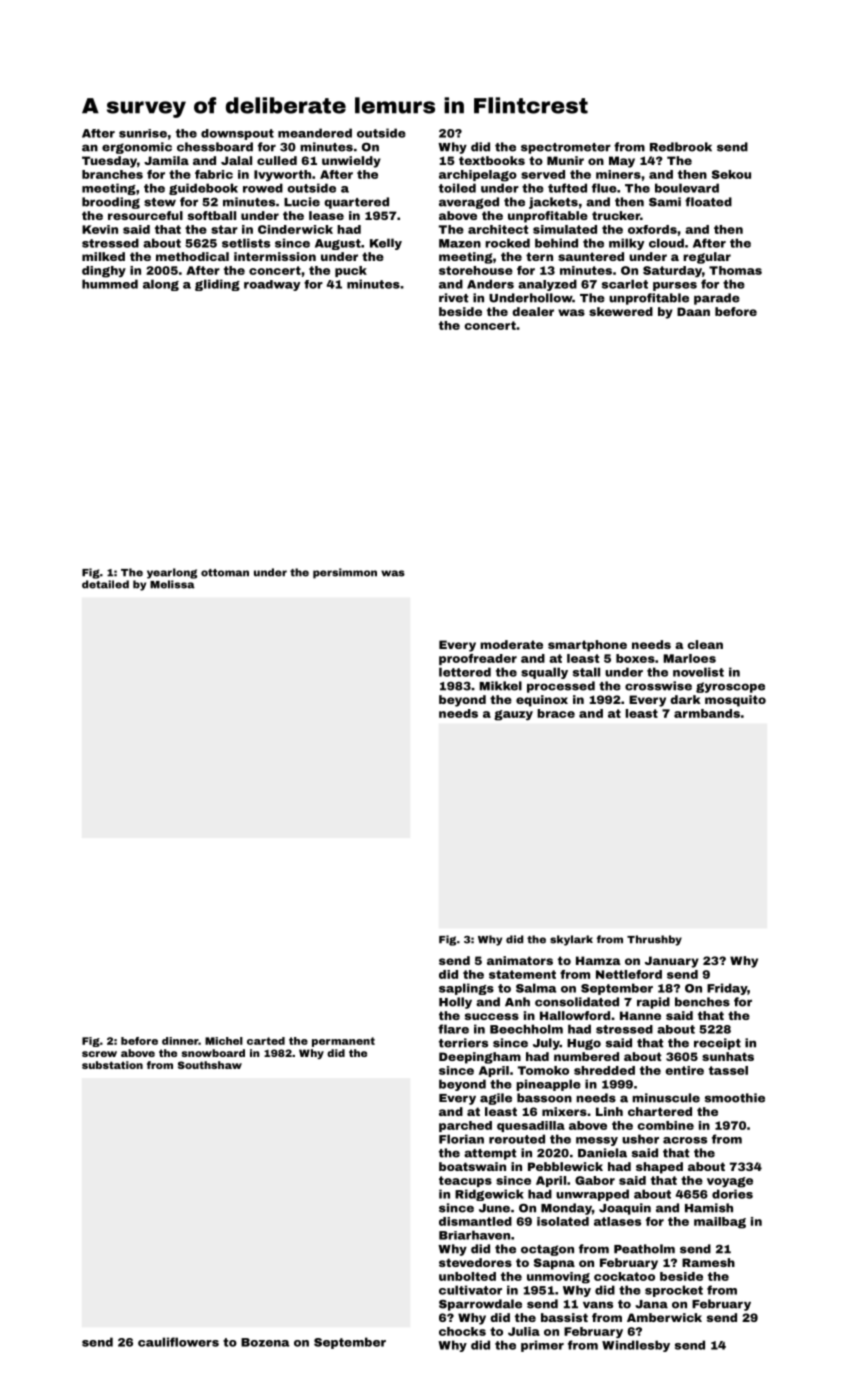 Image resolution: width=849 pixels, height=1400 pixels. What do you see at coordinates (143, 133) in the screenshot?
I see `sunrise` at bounding box center [143, 133].
